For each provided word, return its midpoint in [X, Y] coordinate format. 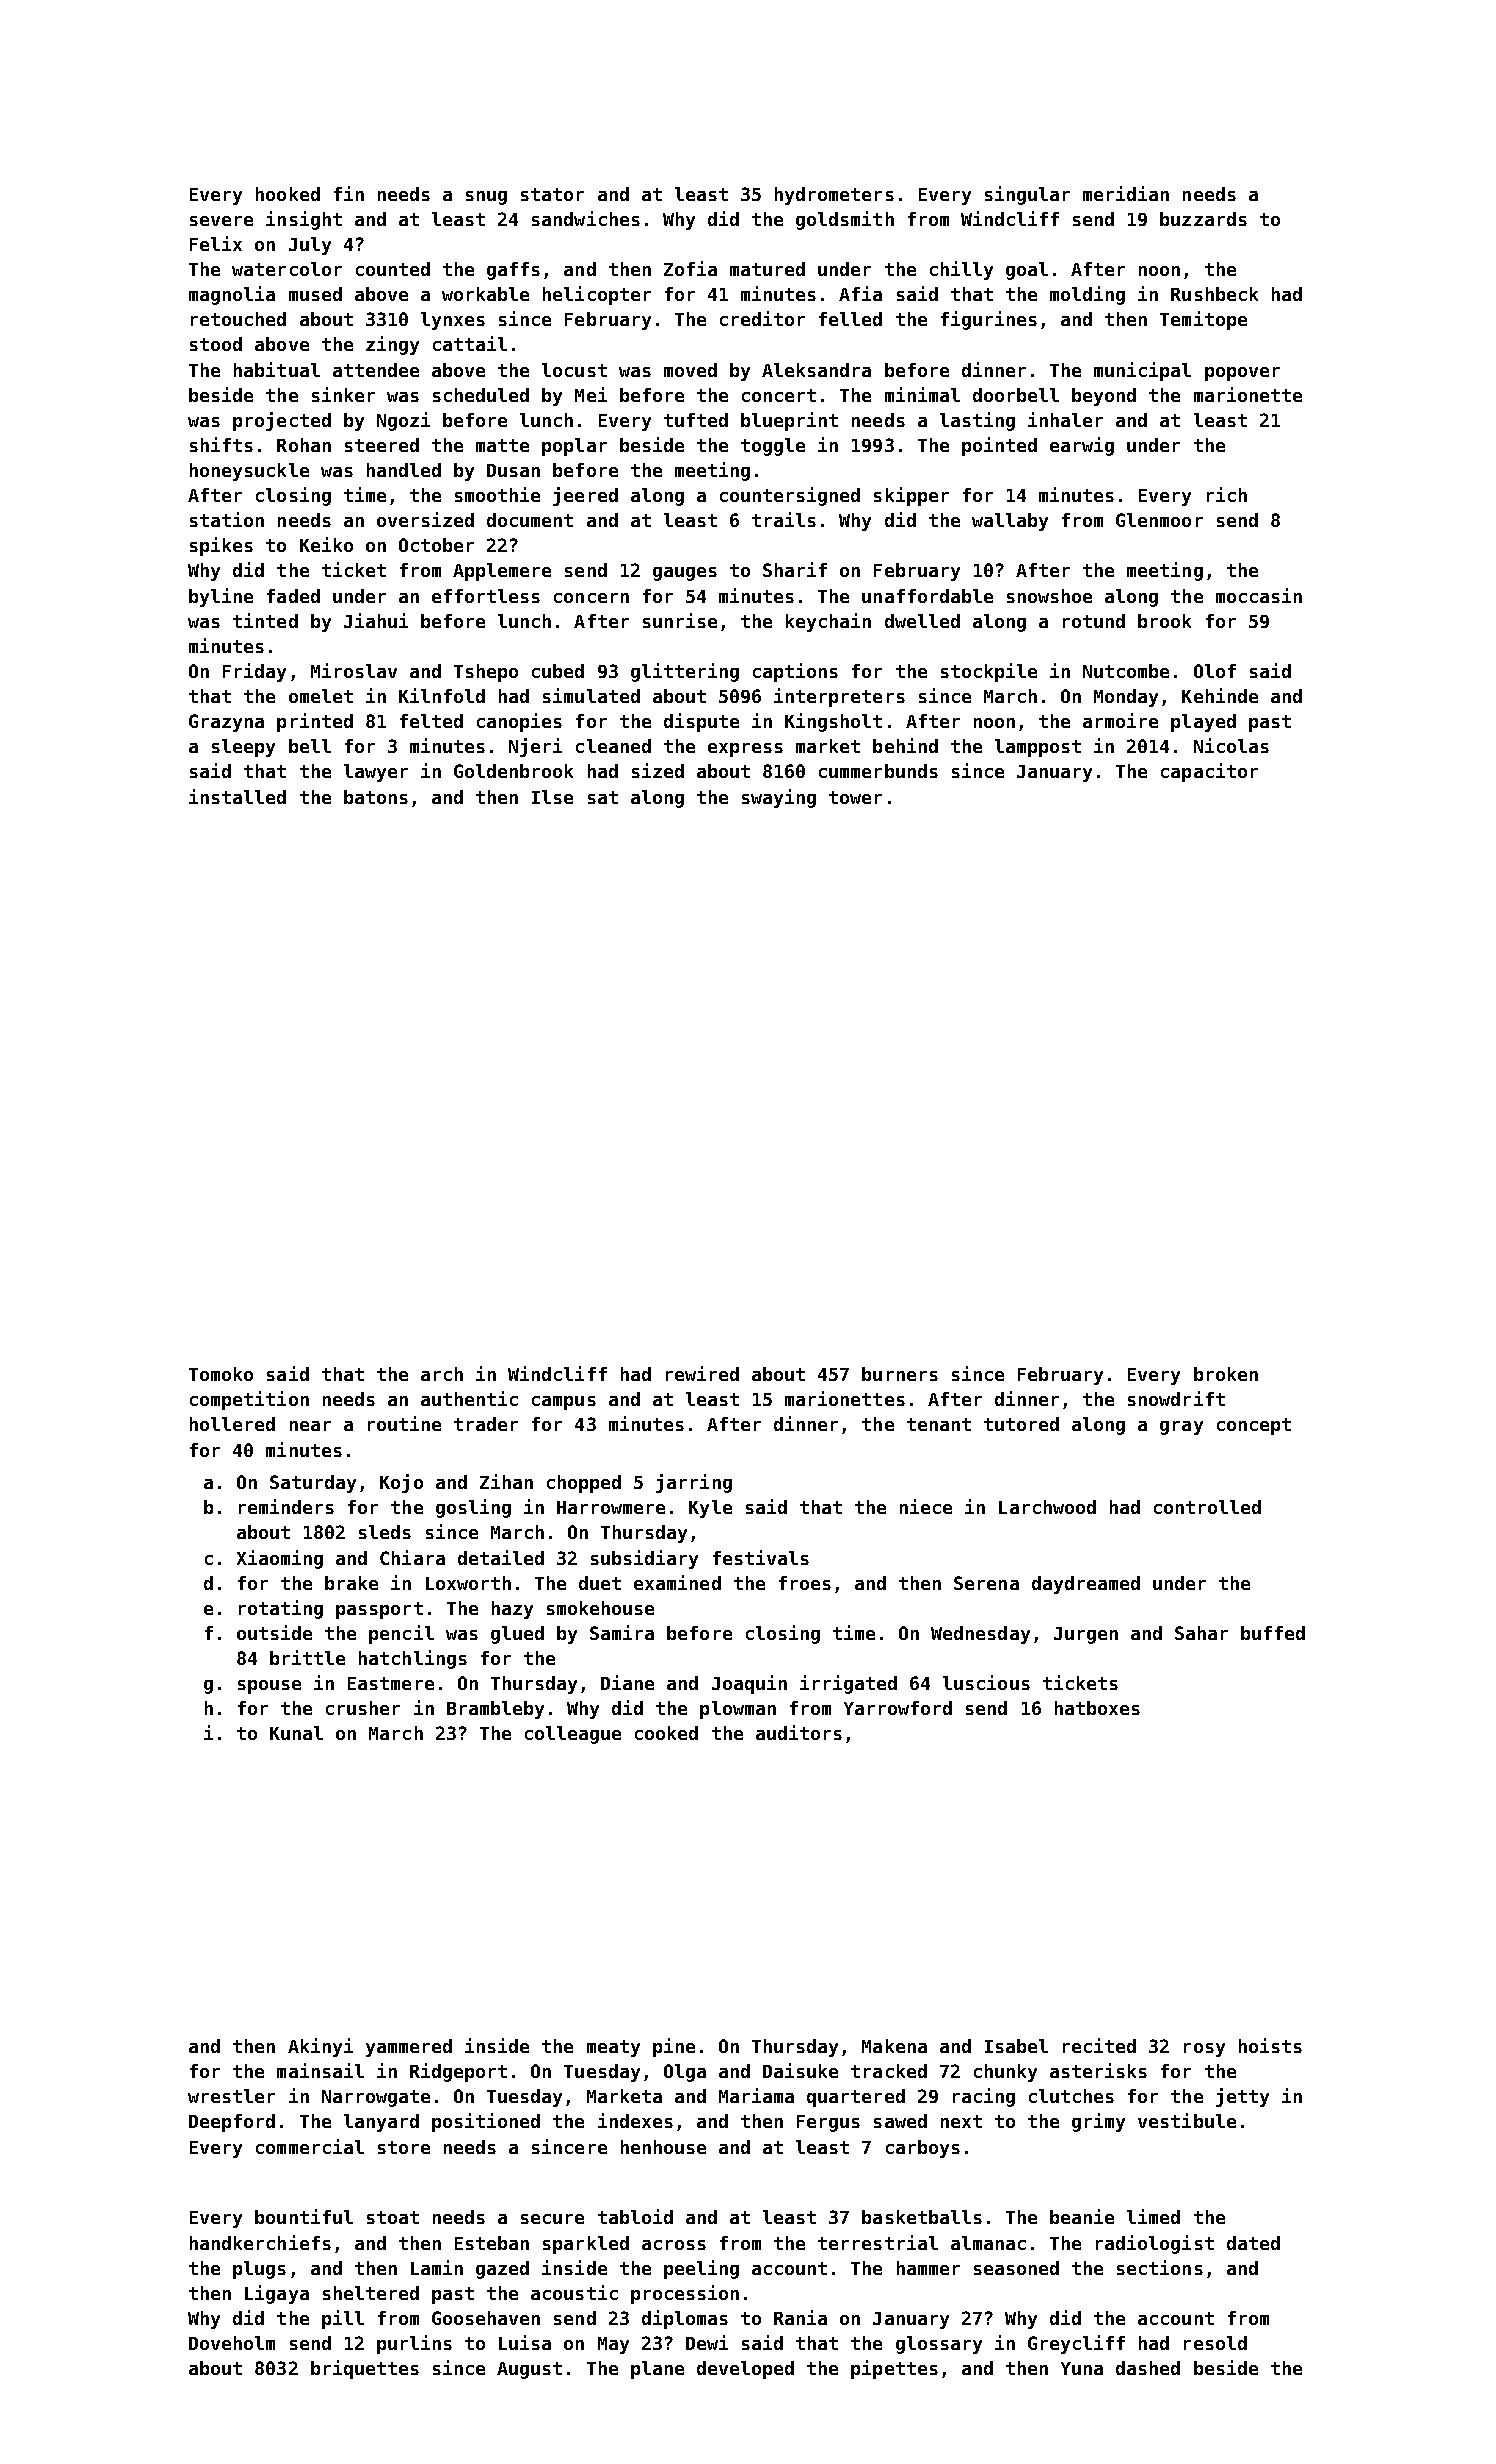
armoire [1120, 720]
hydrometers [834, 196]
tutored [1021, 1424]
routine [404, 1423]
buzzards [1203, 219]
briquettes [365, 2369]
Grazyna [226, 723]
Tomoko [221, 1374]
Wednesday [980, 1635]
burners [900, 1374]
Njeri [535, 747]
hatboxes [1097, 1708]
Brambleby [495, 1710]
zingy [392, 345]
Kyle [710, 1509]
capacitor [1209, 772]
